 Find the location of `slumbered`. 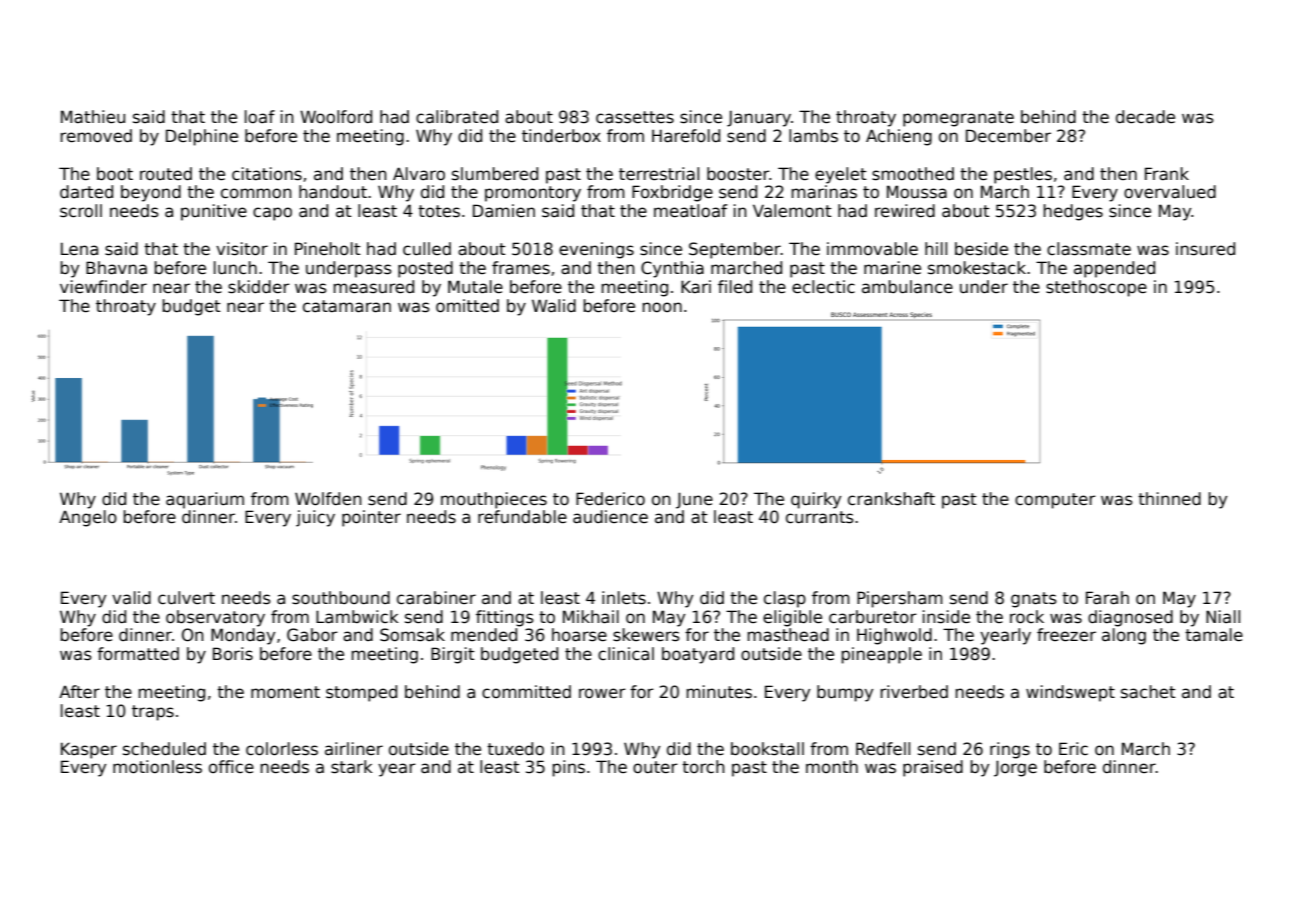

slumbered is located at coordinates (495, 174).
